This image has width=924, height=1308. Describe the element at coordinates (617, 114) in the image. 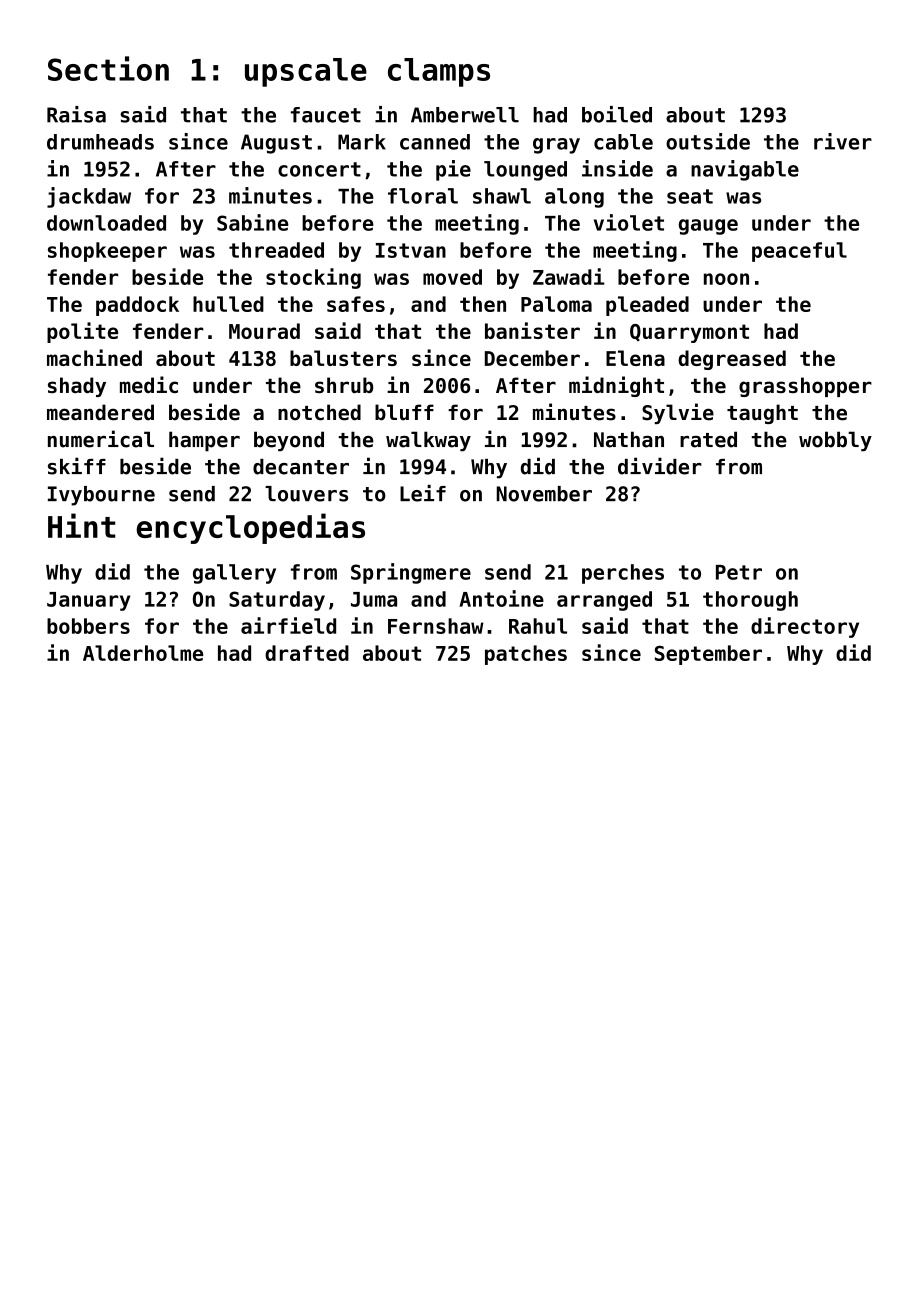

I see `boiled` at that location.
